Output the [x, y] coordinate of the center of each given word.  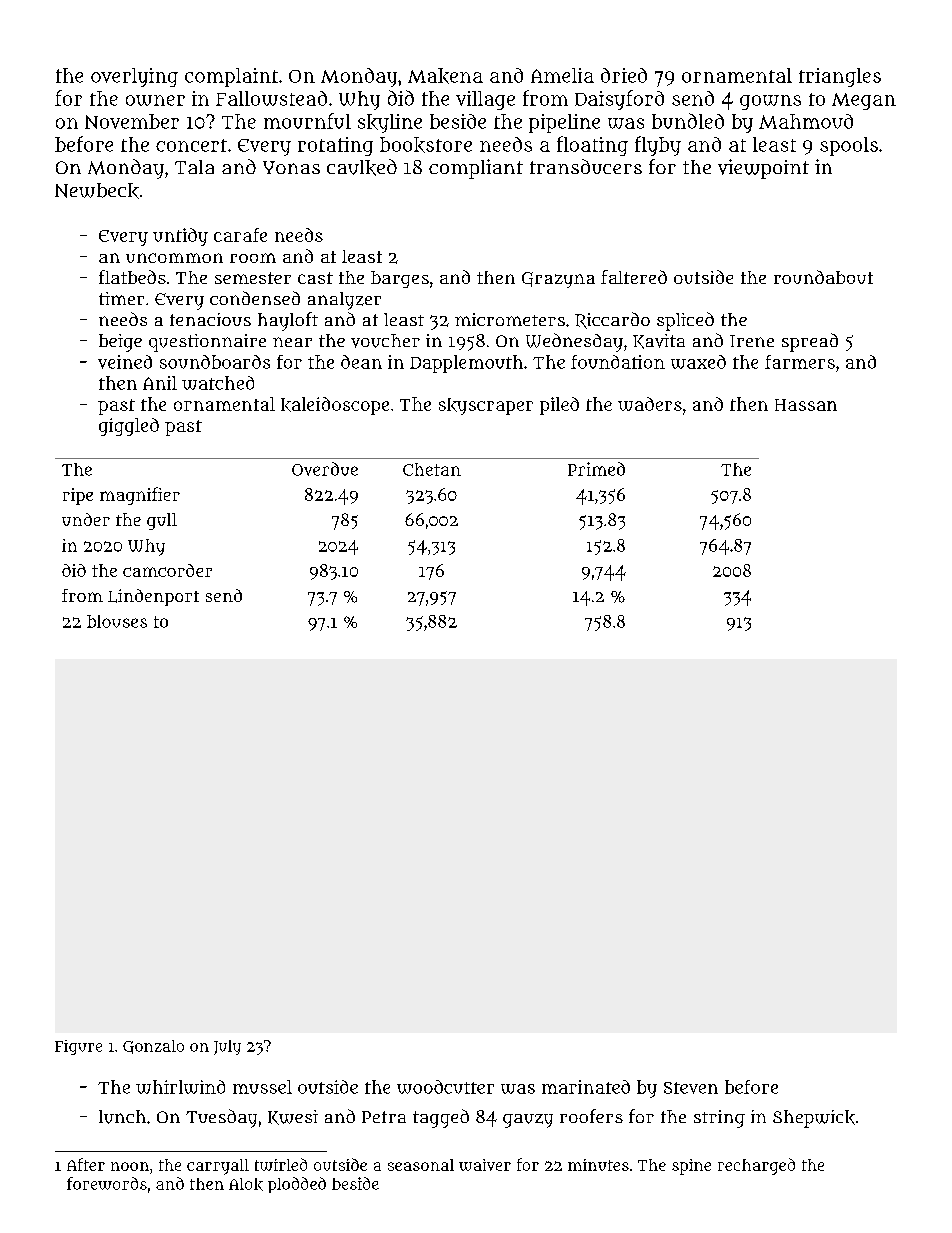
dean [361, 362]
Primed [596, 469]
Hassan [806, 405]
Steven [691, 1088]
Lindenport [153, 597]
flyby [658, 146]
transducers [586, 166]
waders [650, 404]
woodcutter [445, 1087]
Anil [160, 383]
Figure [78, 1047]
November [132, 121]
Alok [246, 1184]
